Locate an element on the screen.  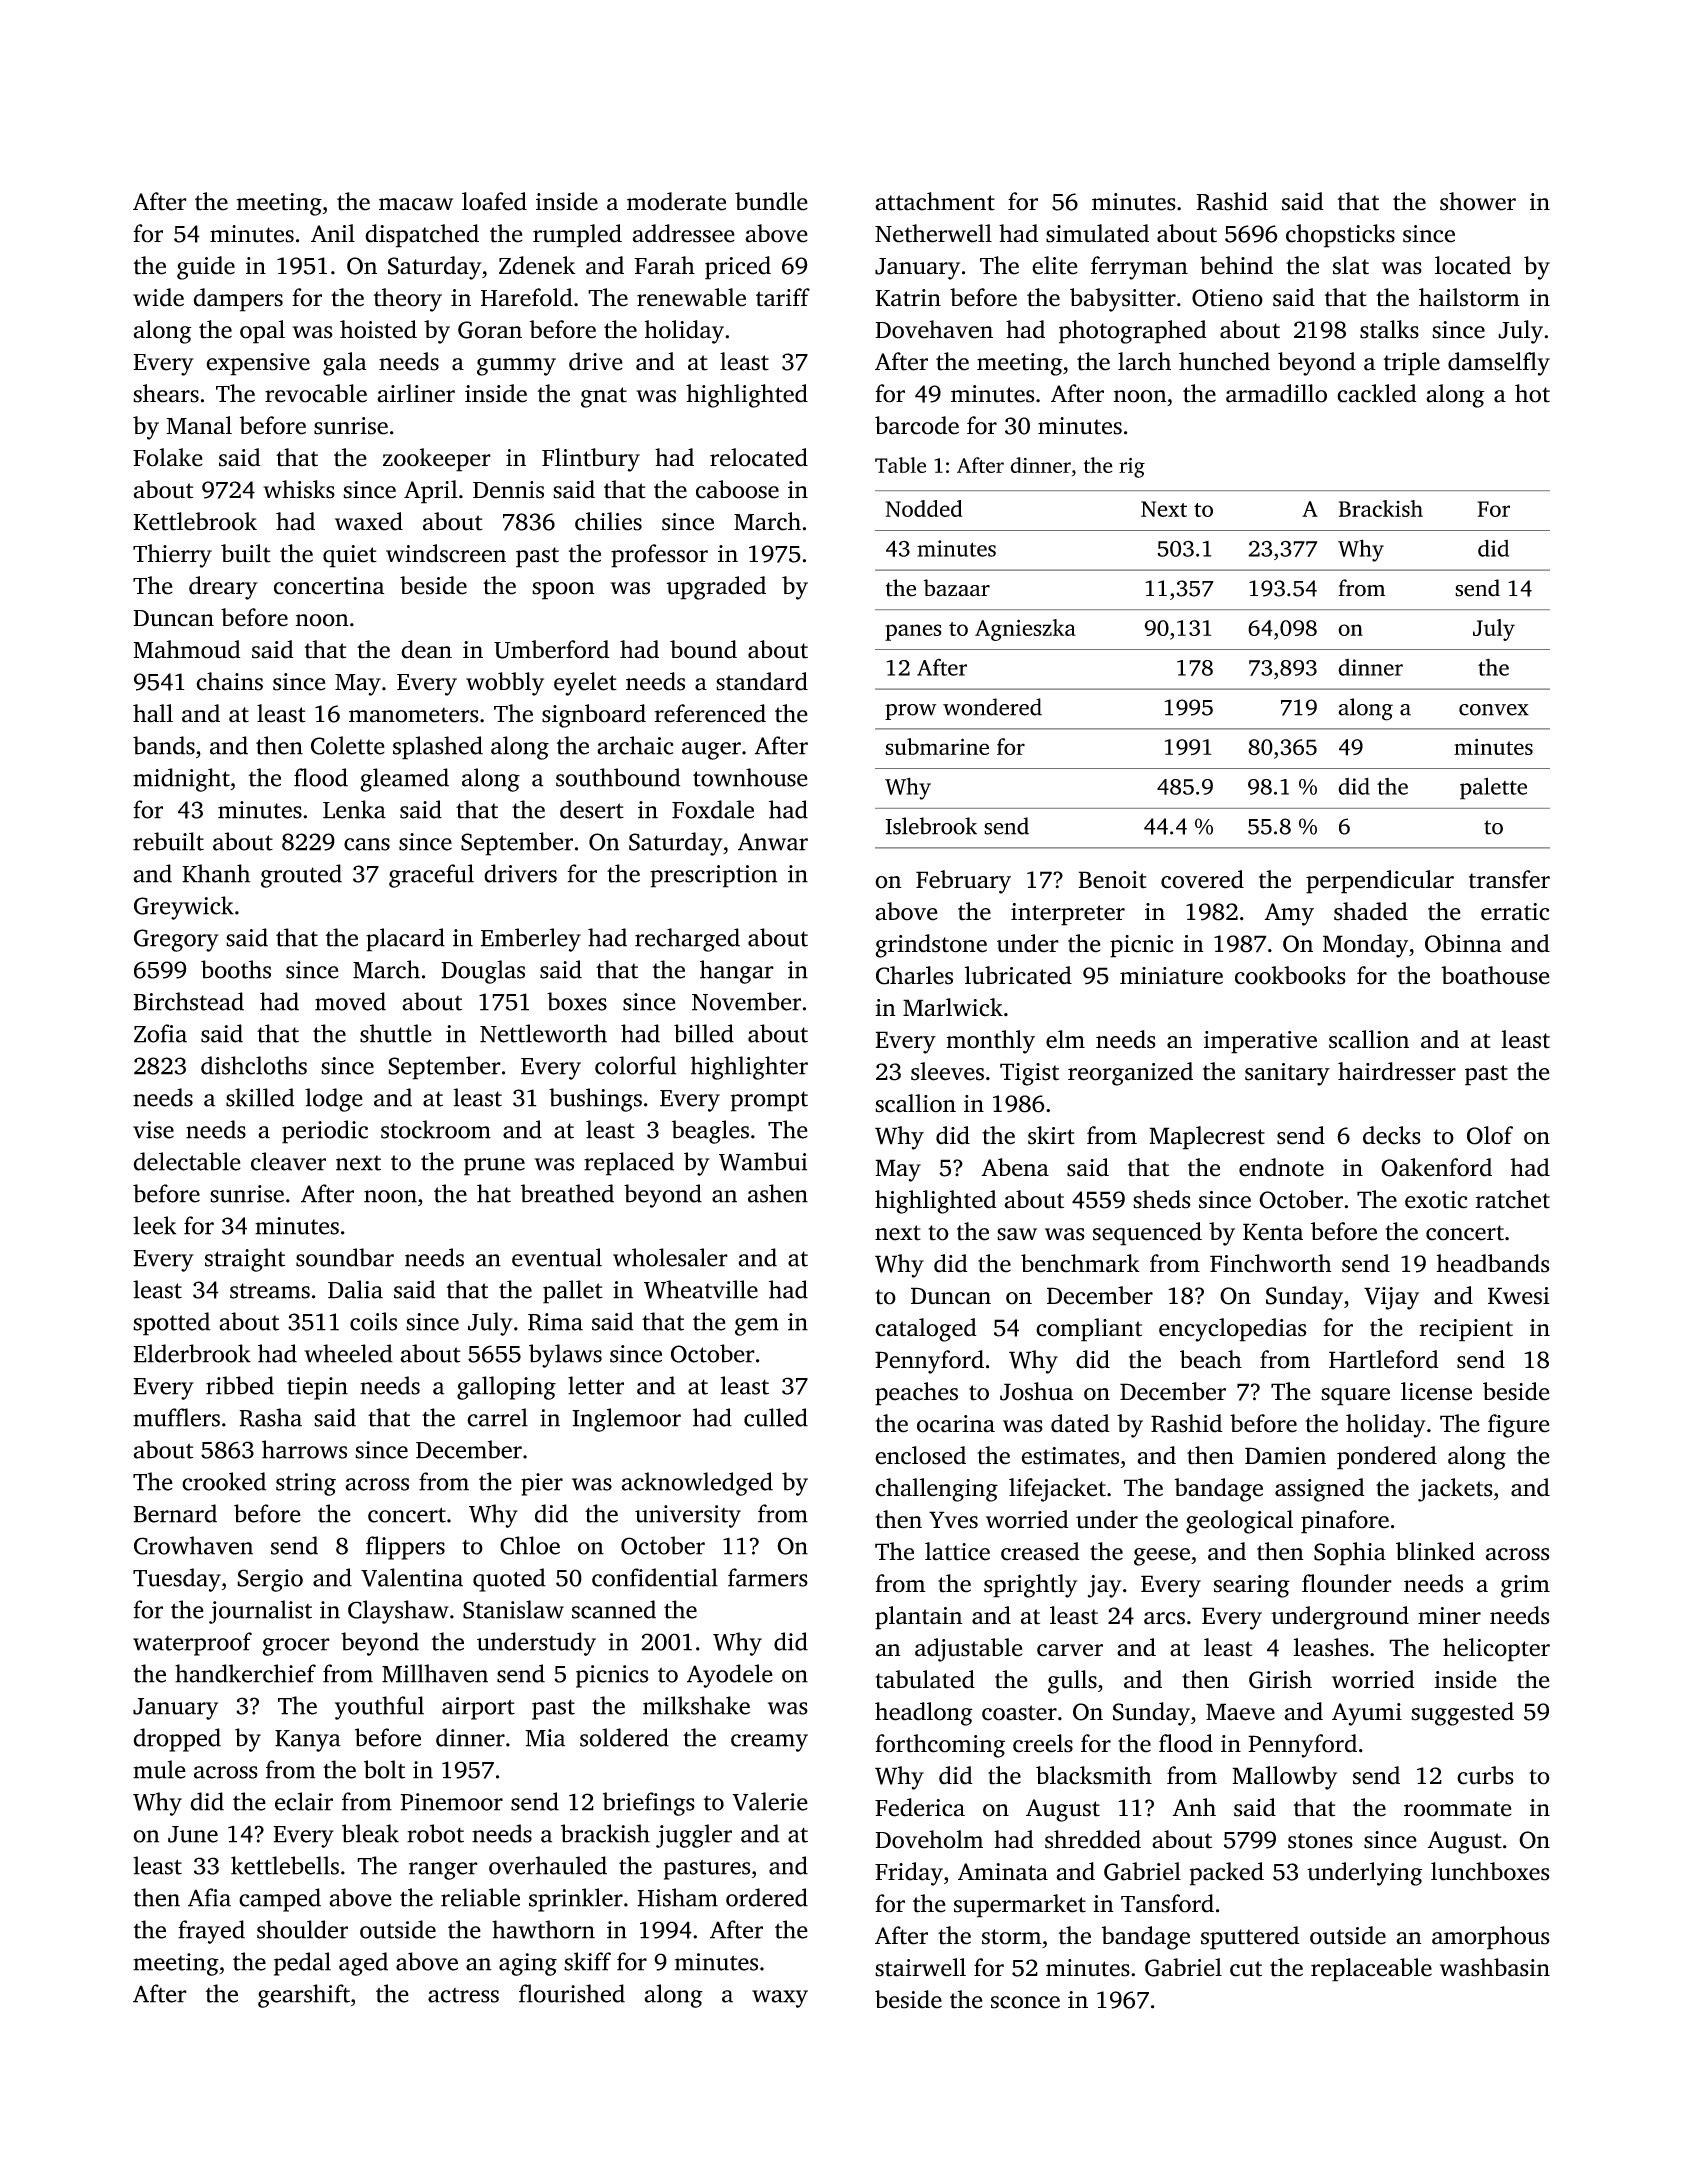
damselfly is located at coordinates (1499, 364).
